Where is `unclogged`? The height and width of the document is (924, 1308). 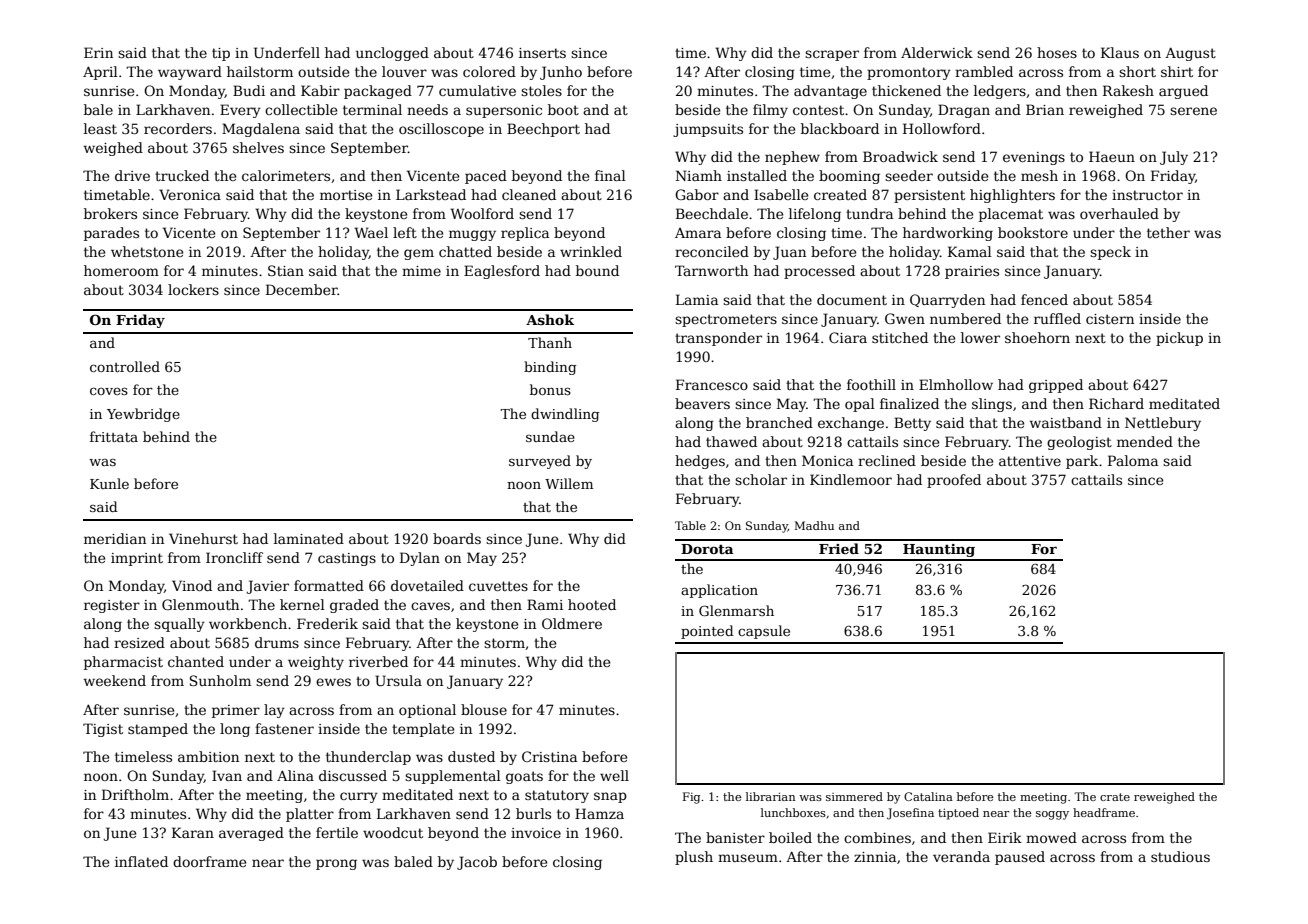 unclogged is located at coordinates (392, 54).
